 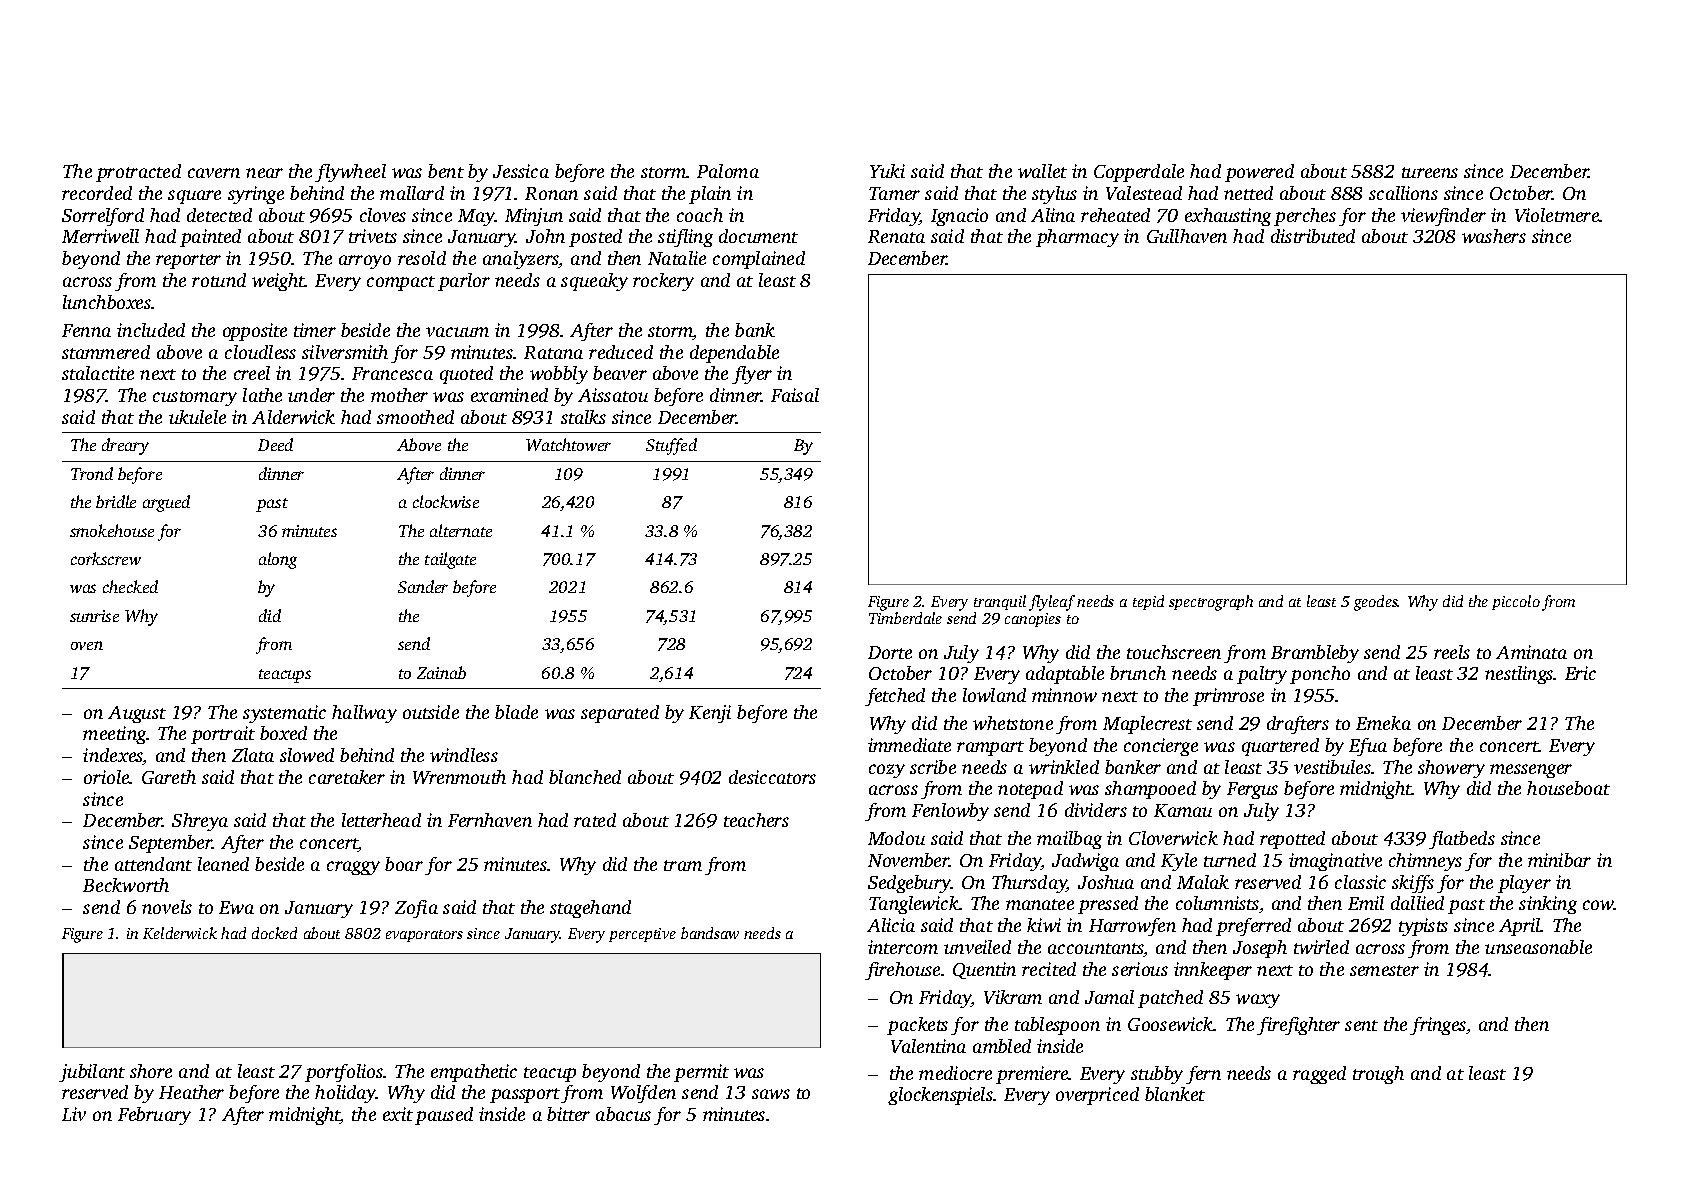 I want to click on flyer, so click(x=752, y=375).
